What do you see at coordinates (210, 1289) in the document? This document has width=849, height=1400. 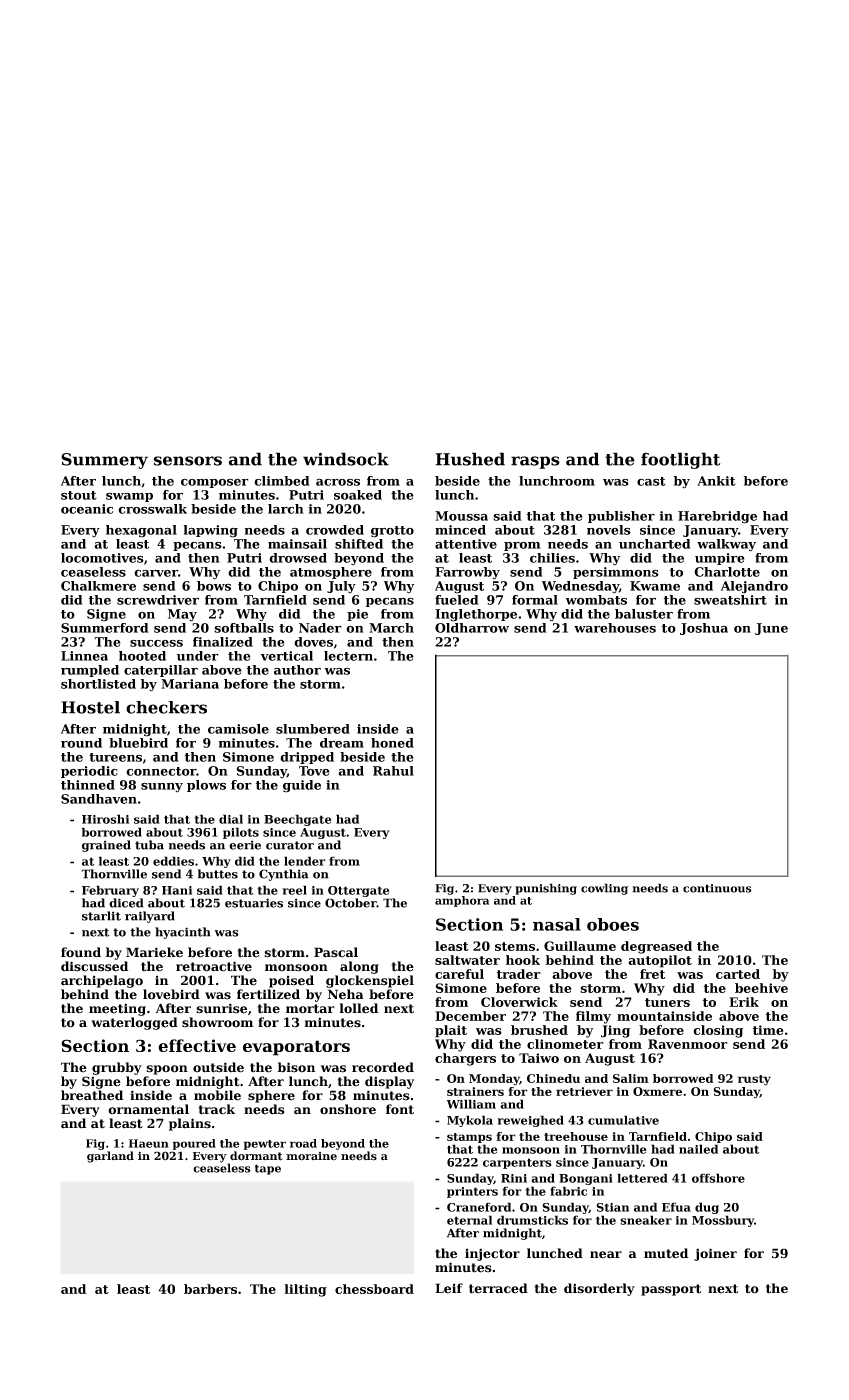 I see `barbers` at bounding box center [210, 1289].
